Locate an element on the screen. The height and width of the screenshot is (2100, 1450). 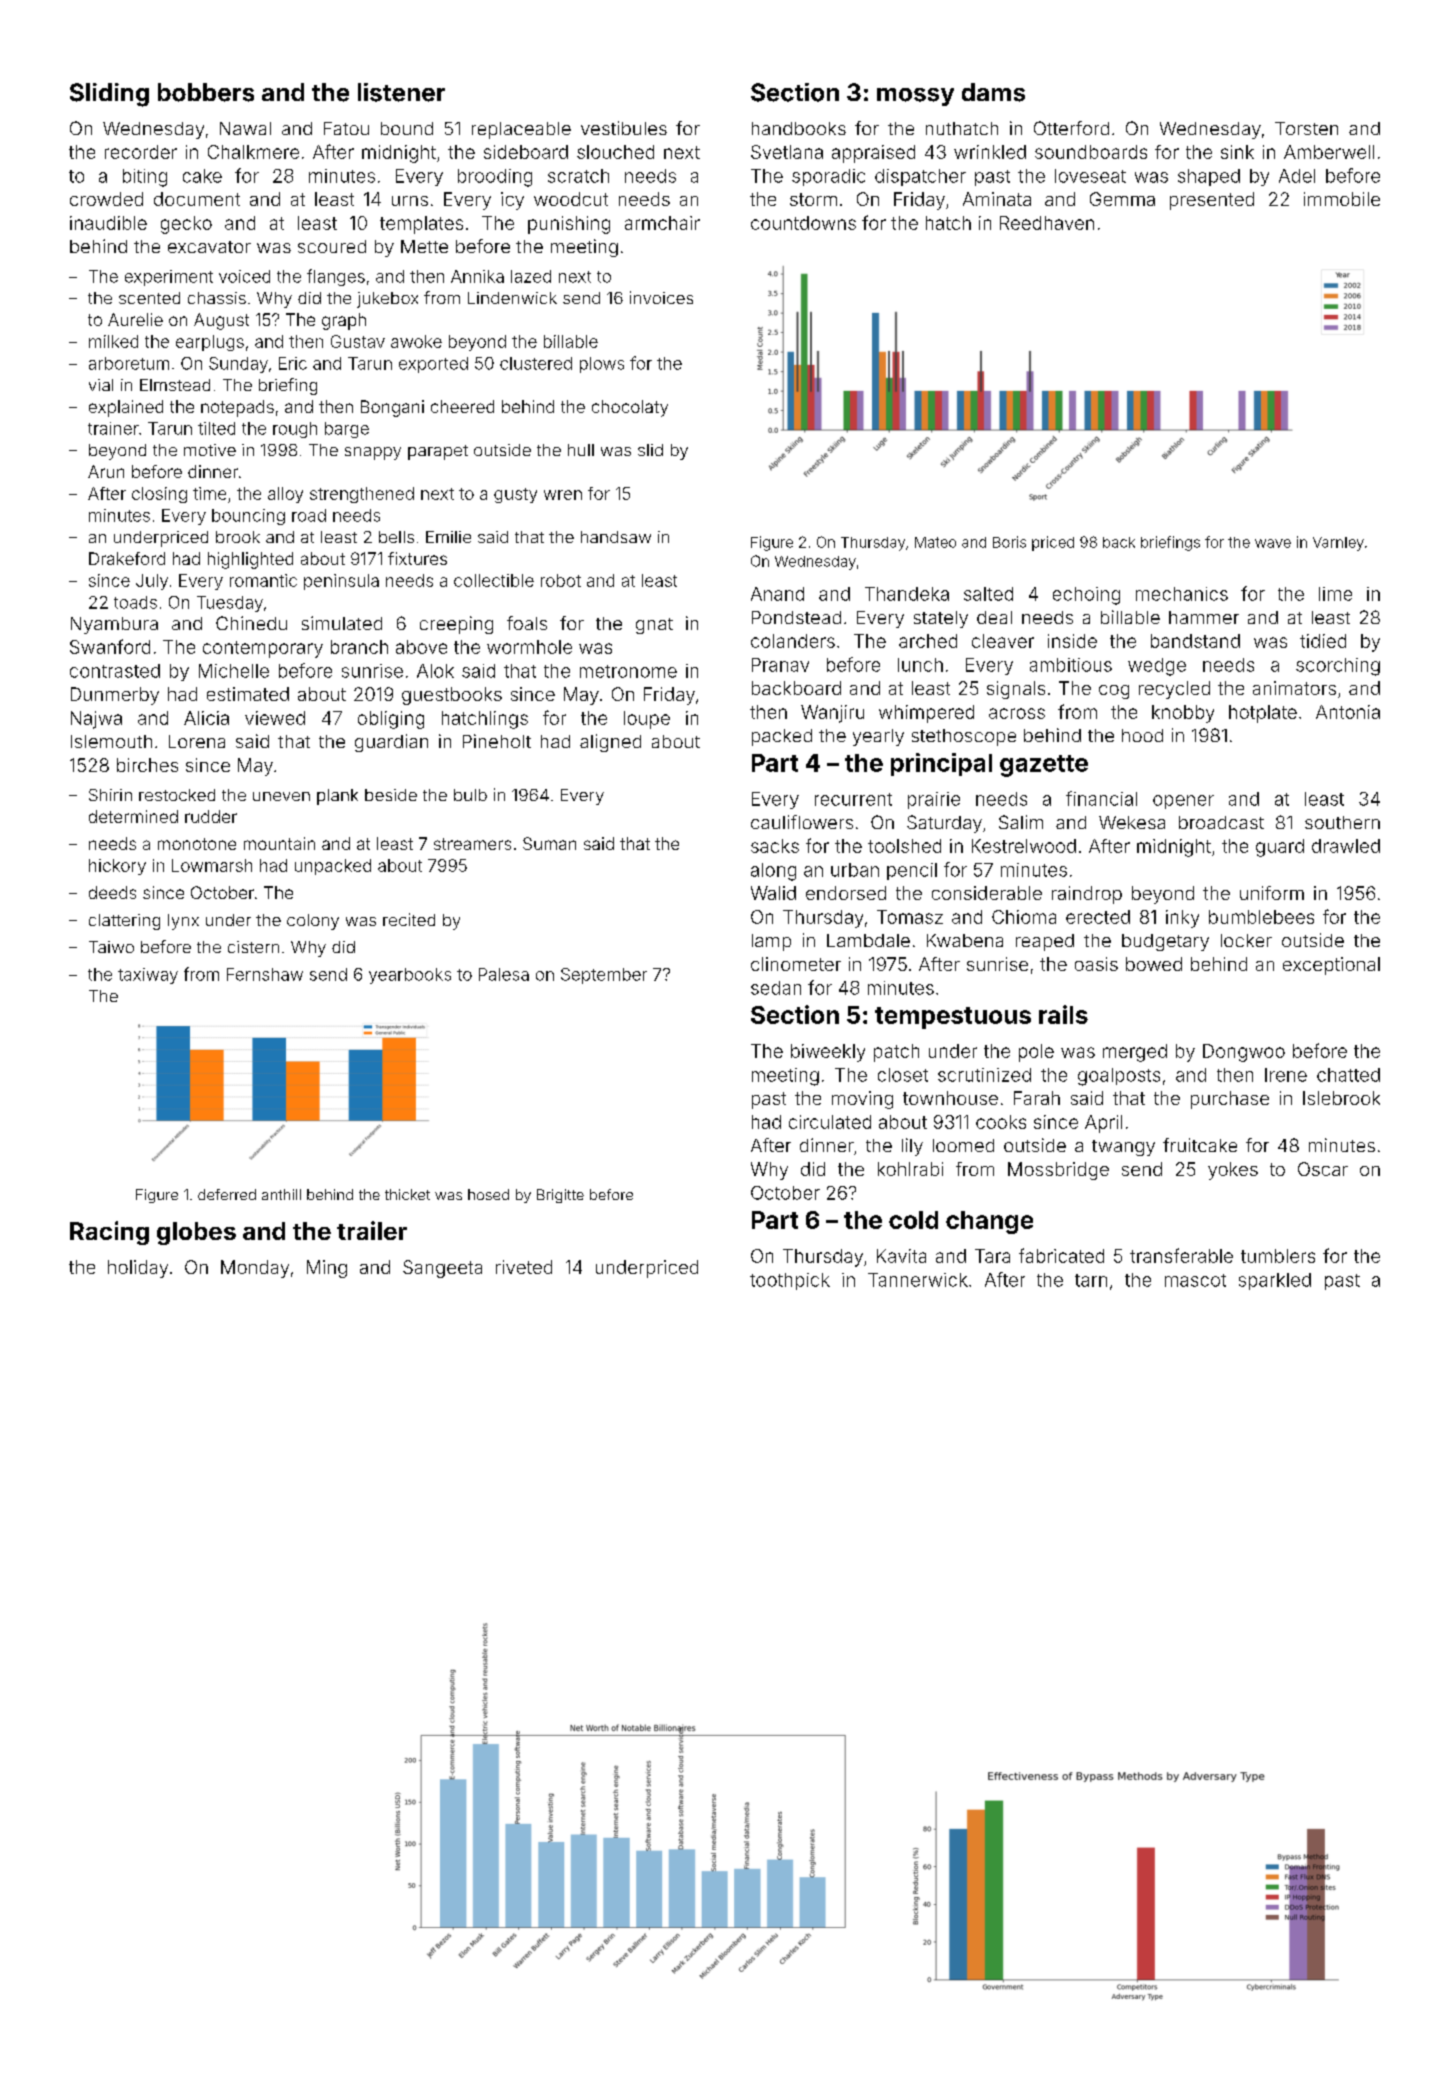
dams is located at coordinates (993, 92).
